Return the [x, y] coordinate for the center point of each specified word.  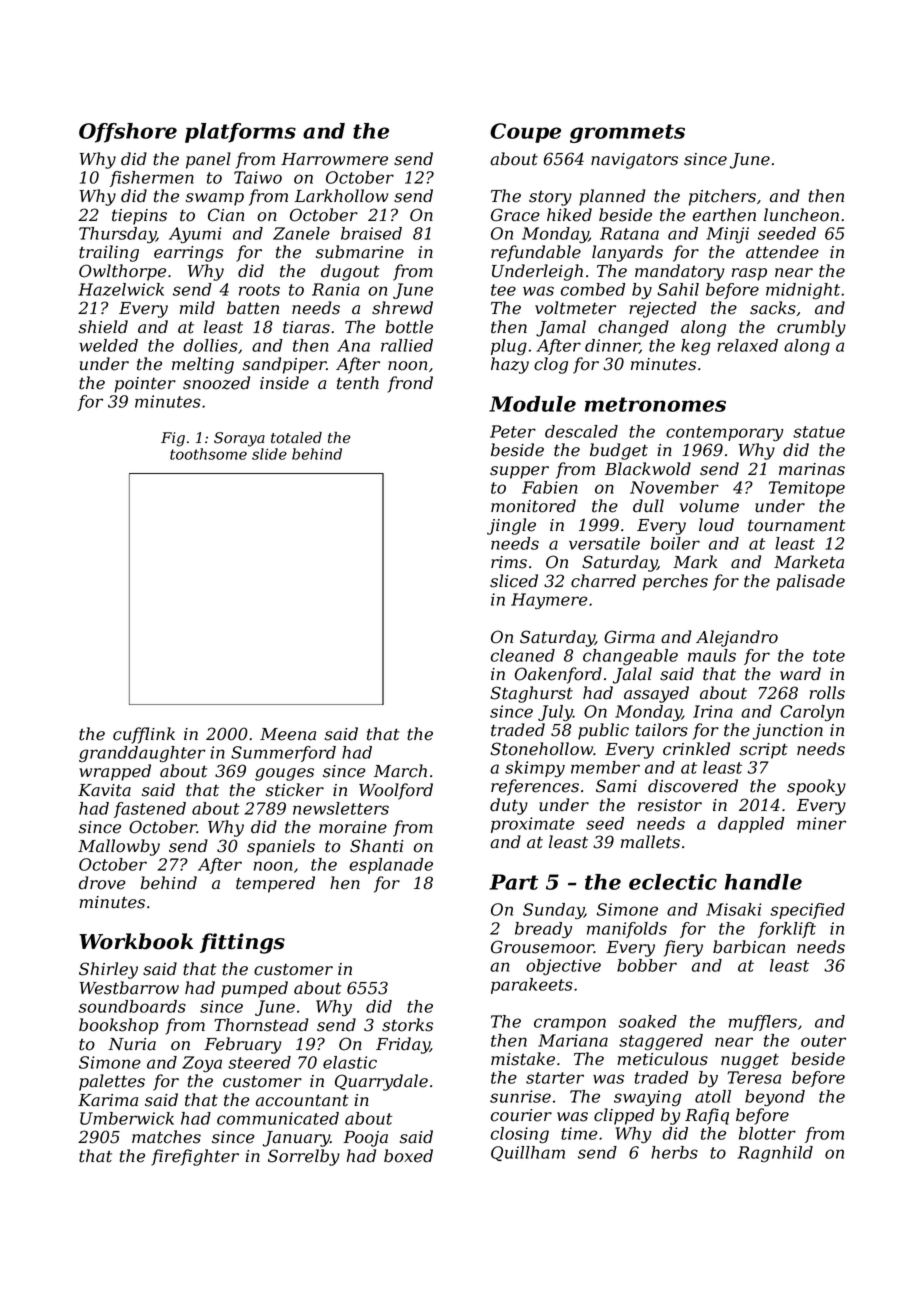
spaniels [281, 847]
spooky [816, 787]
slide [269, 454]
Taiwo [258, 177]
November [674, 487]
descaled [581, 431]
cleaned [523, 655]
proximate [532, 825]
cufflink [144, 735]
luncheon [801, 215]
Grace [515, 215]
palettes [112, 1082]
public [603, 731]
